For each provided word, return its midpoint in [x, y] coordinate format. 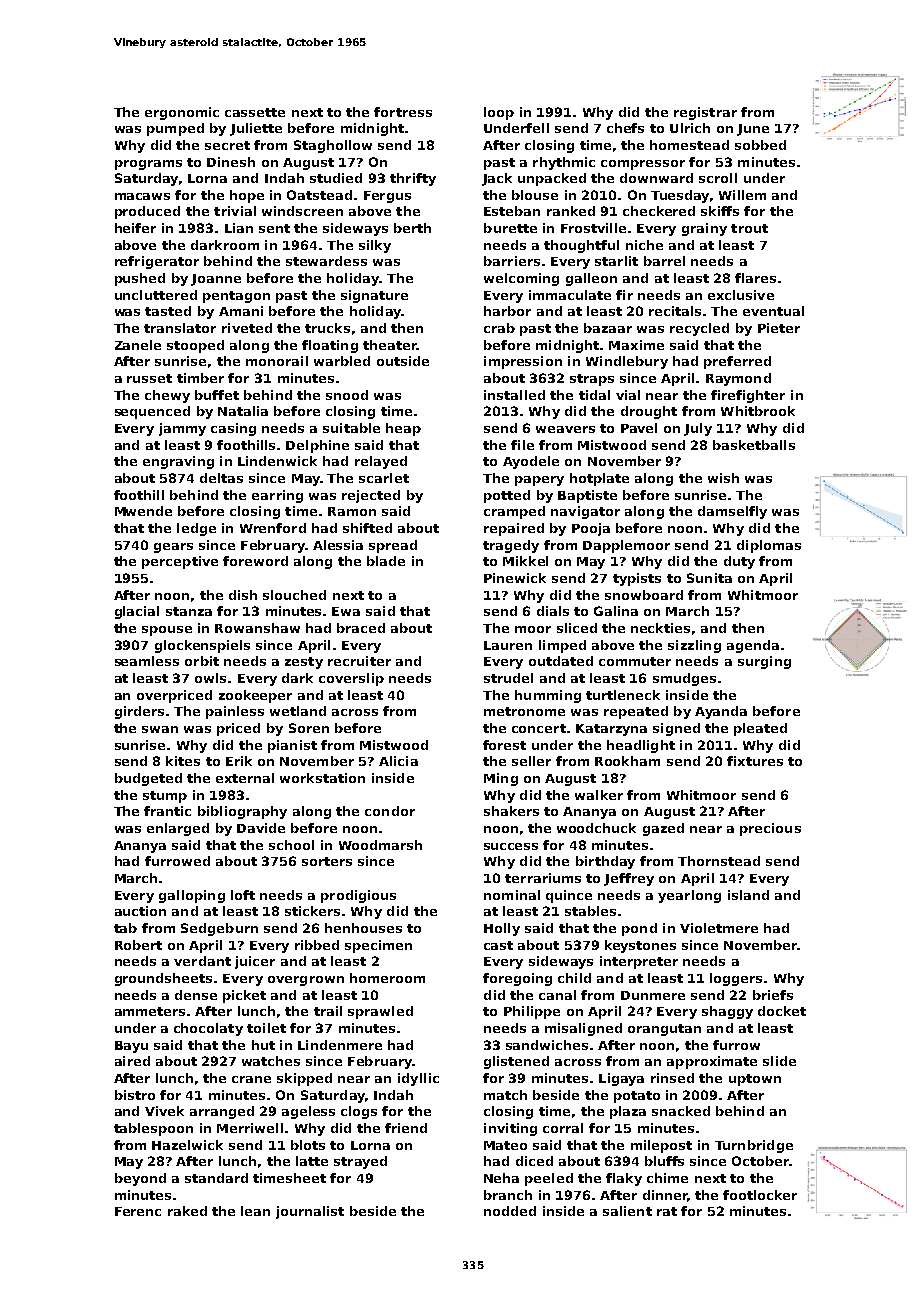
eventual [773, 311]
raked [187, 1211]
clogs [359, 1112]
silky [375, 246]
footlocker [760, 1195]
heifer [135, 228]
